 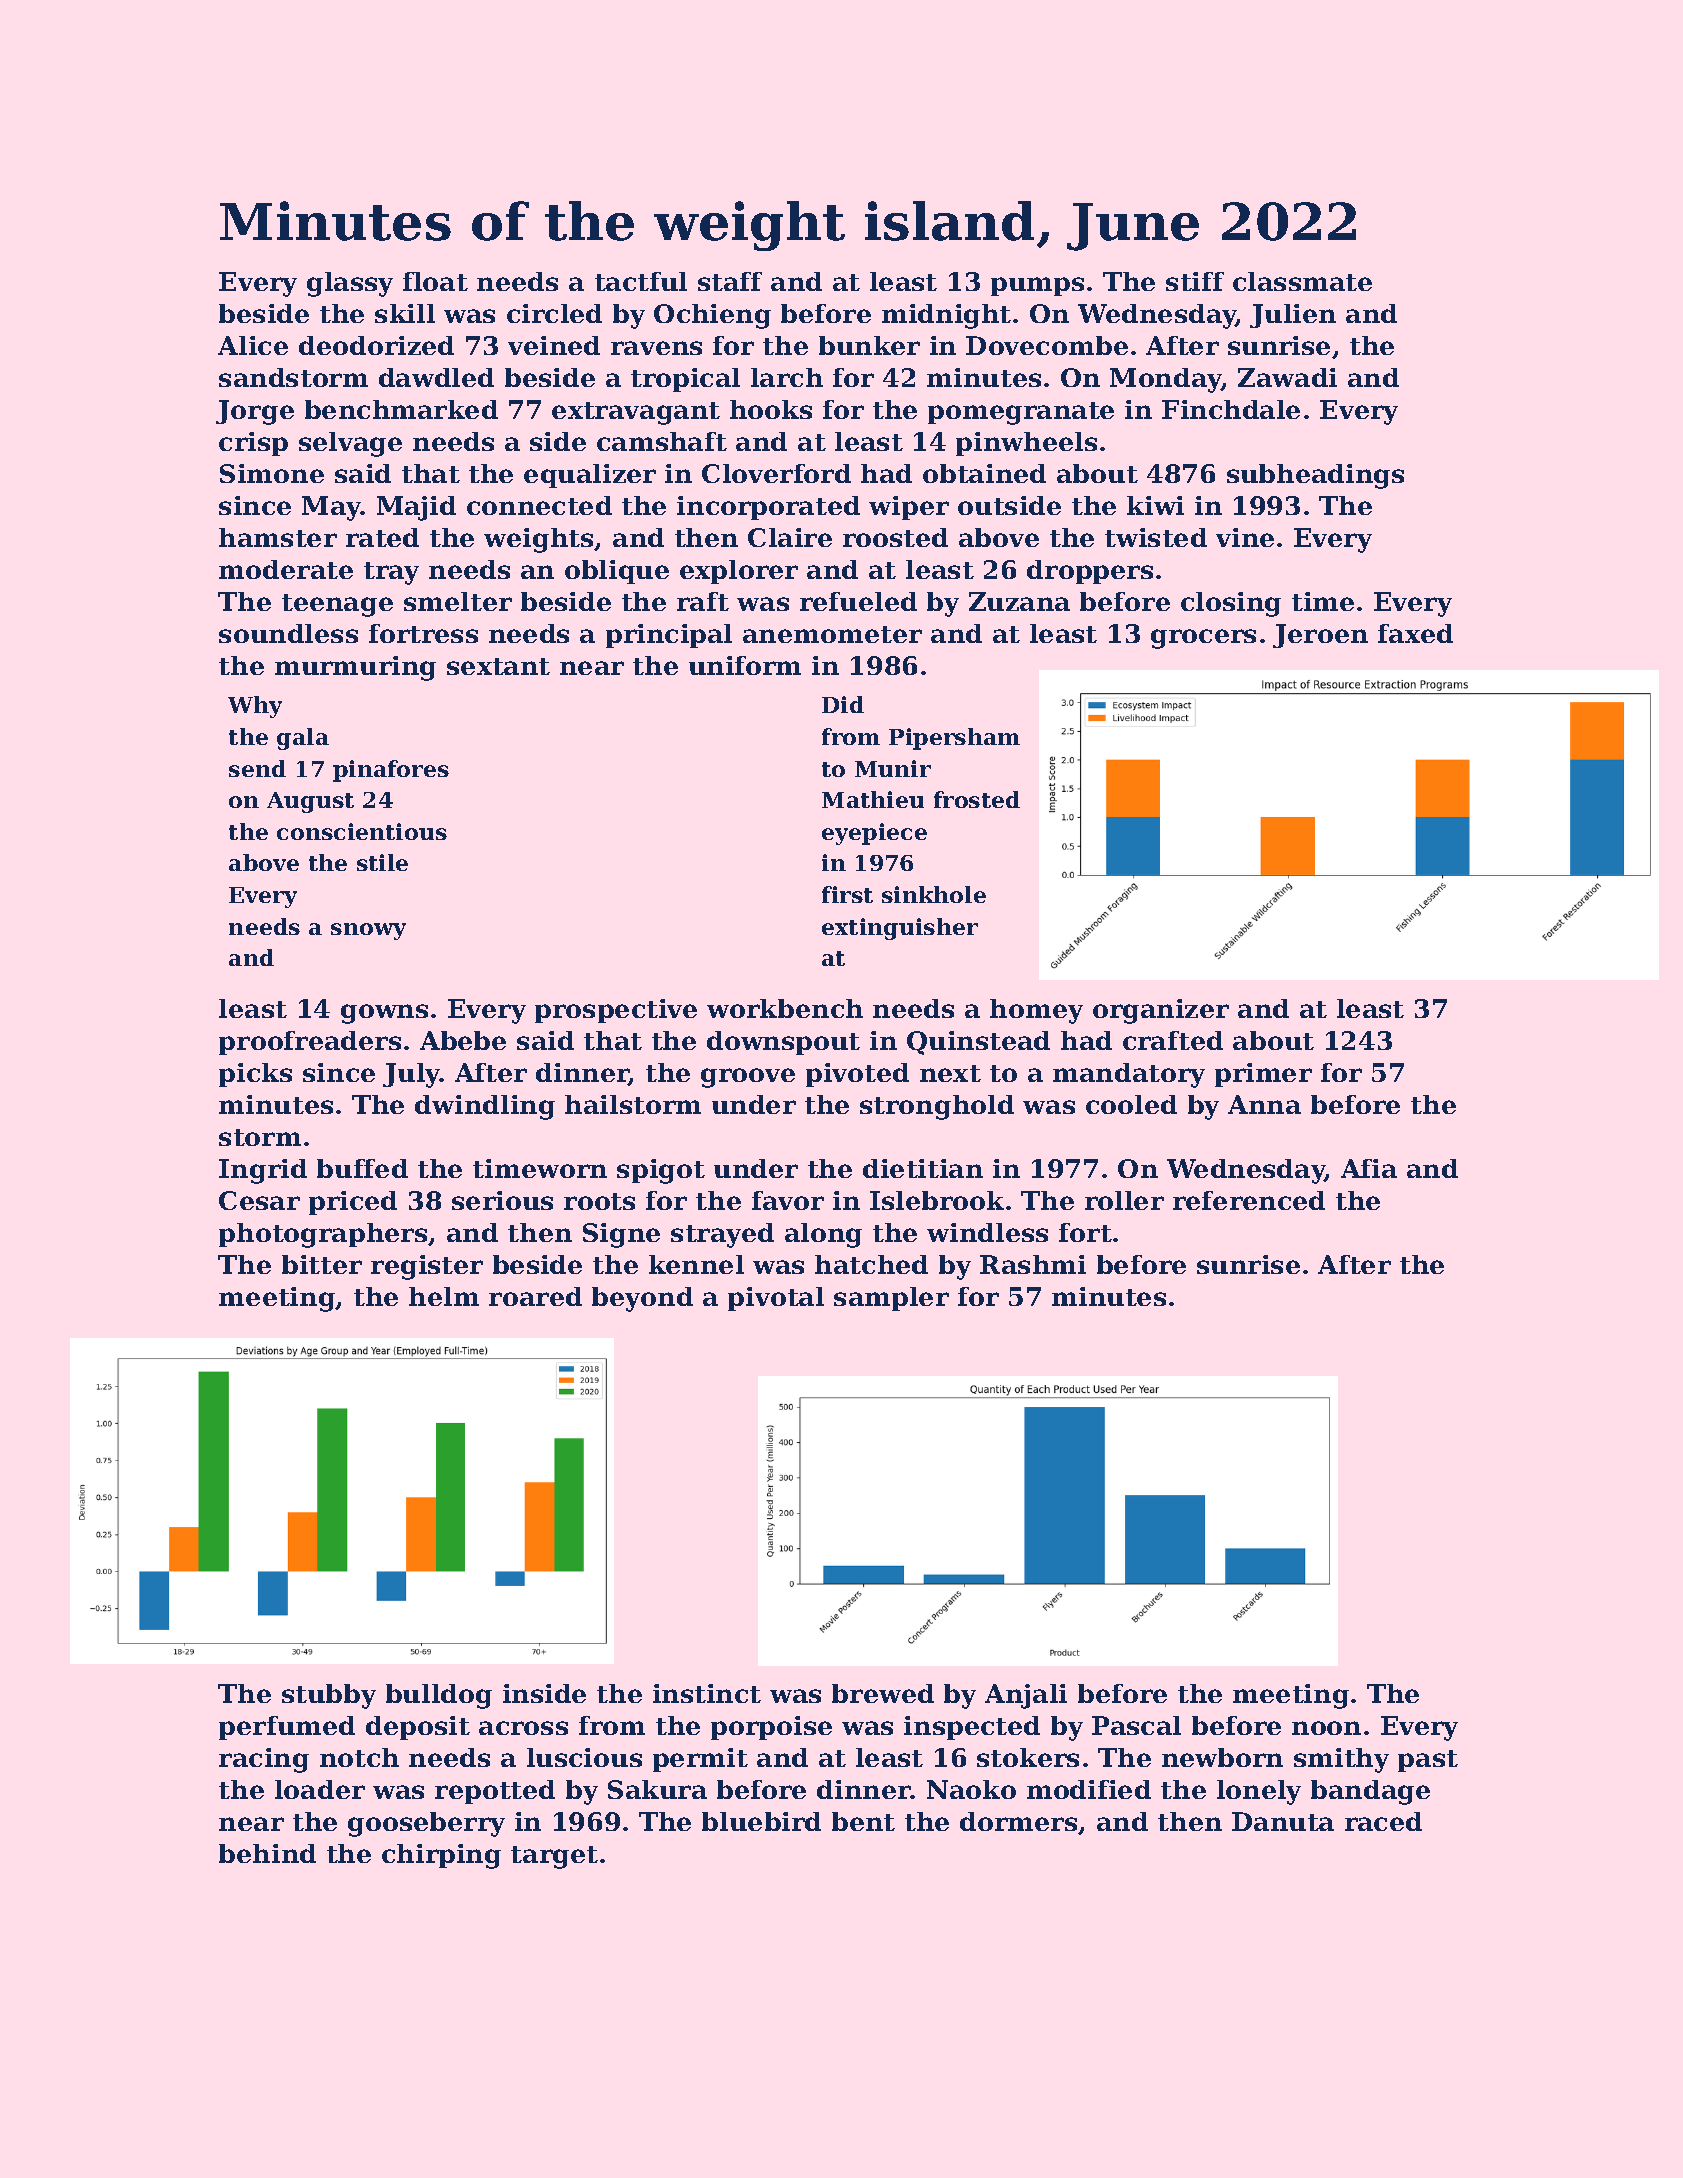 I want to click on uniform, so click(x=745, y=665).
